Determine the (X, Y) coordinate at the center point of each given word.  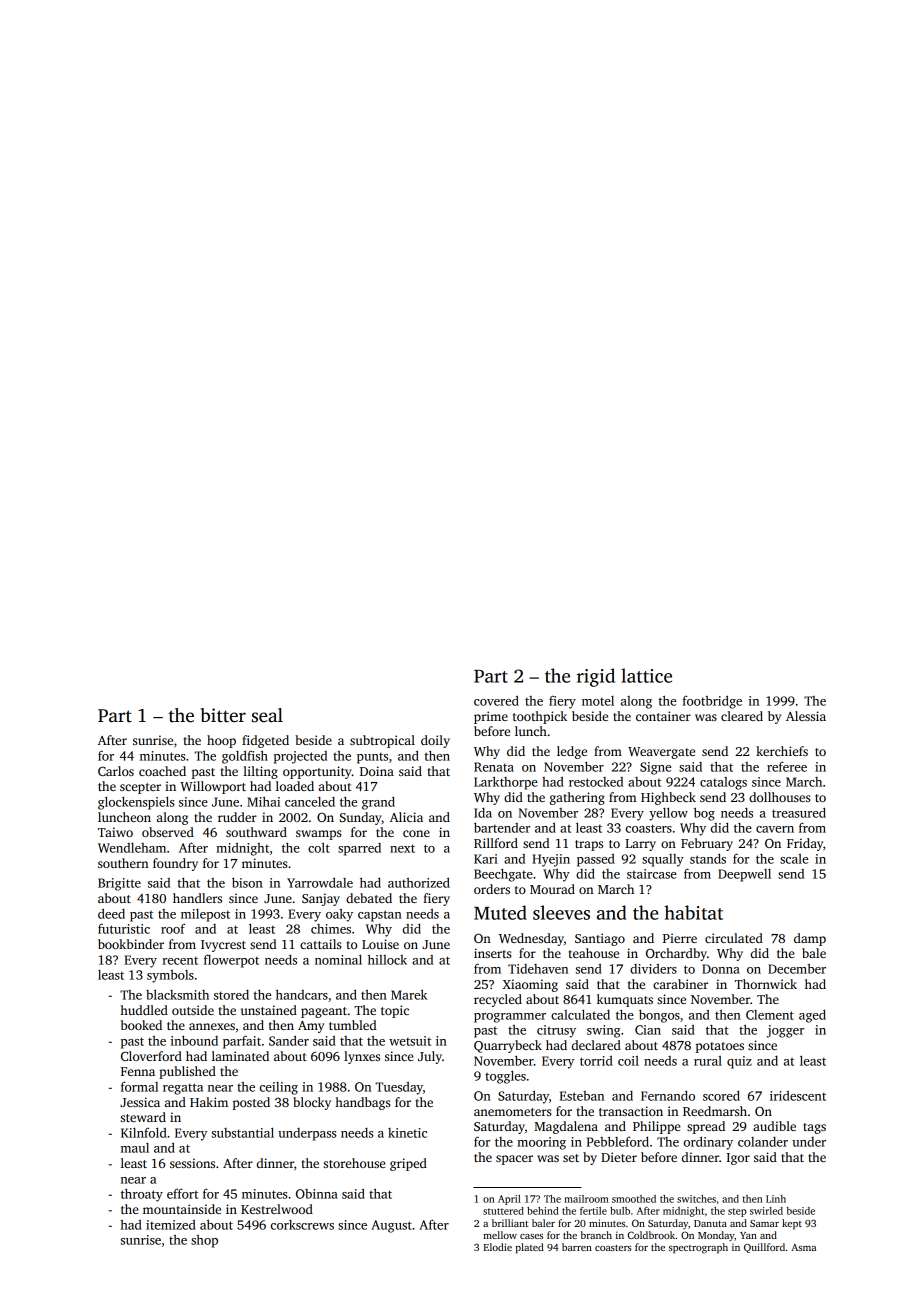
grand (378, 803)
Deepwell (744, 875)
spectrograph (698, 1248)
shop (204, 1241)
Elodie (498, 1247)
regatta (183, 1089)
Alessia (806, 716)
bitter (223, 715)
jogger (785, 1031)
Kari (486, 859)
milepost (205, 915)
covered (496, 700)
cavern (775, 829)
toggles (505, 1077)
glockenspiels (136, 803)
